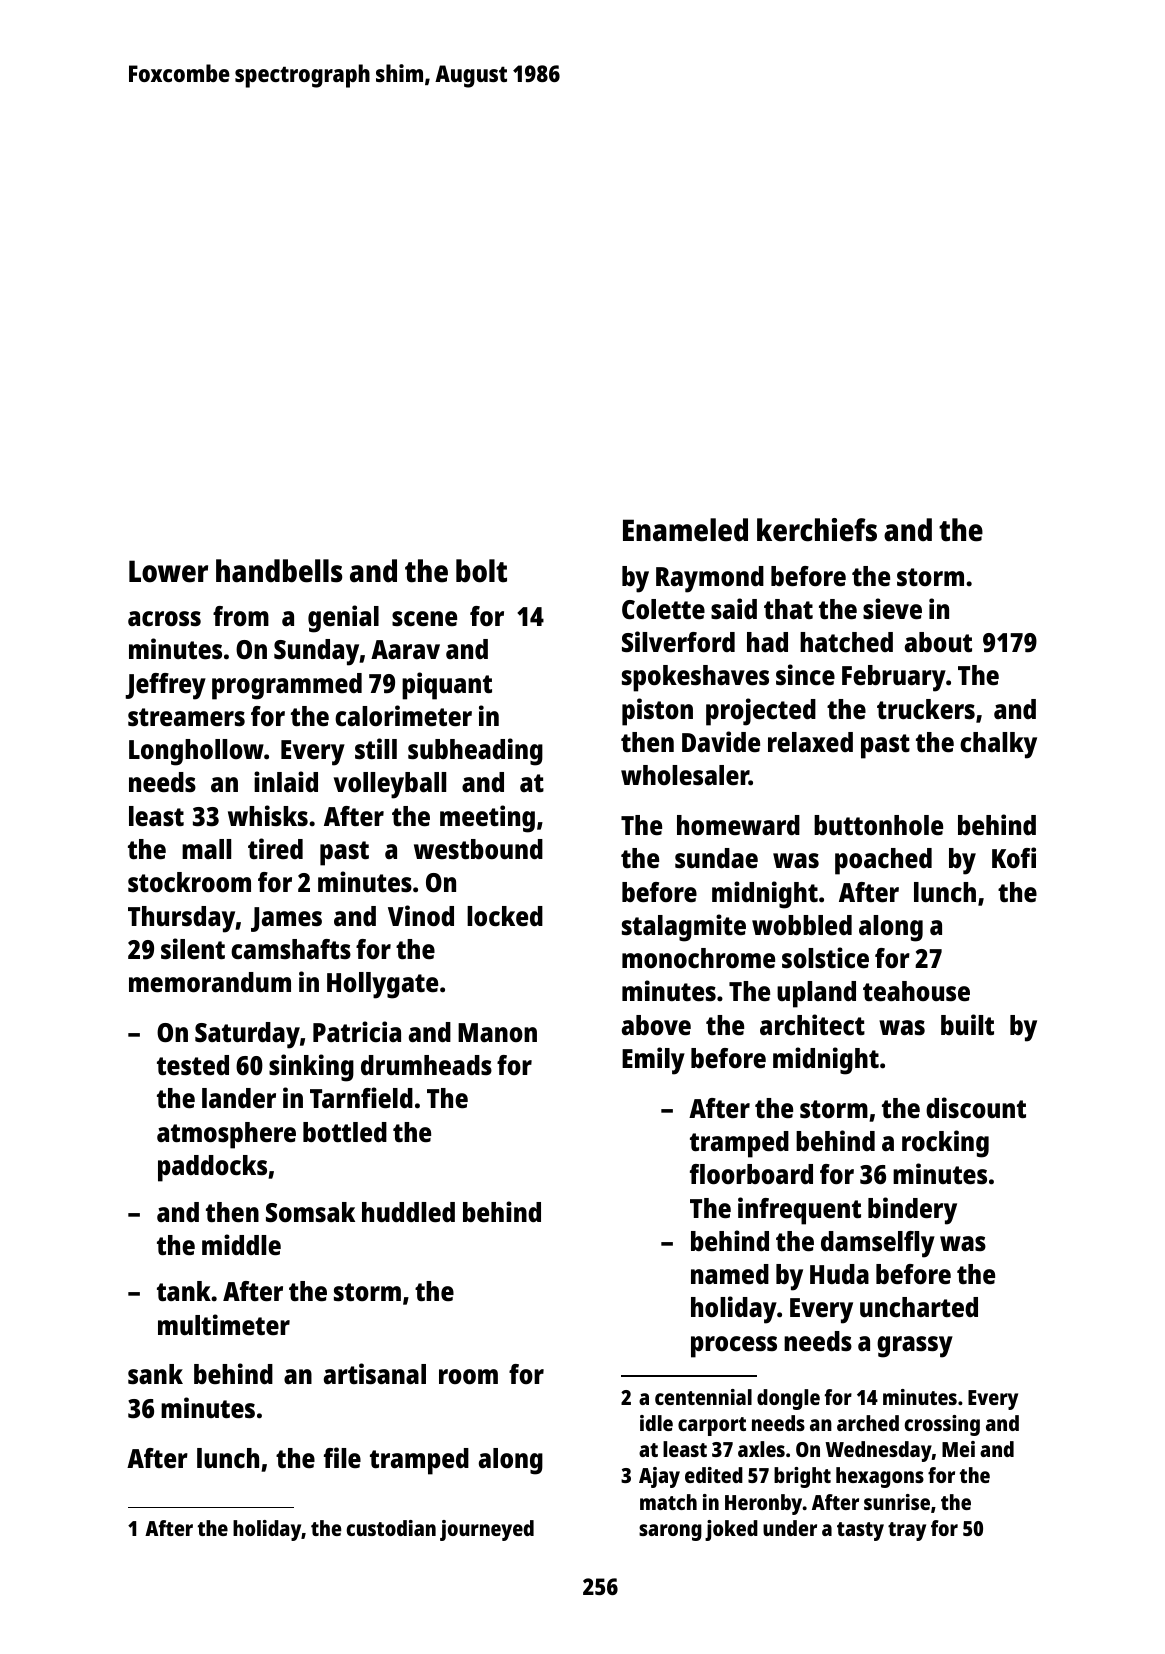 The height and width of the image is (1654, 1165). Describe the element at coordinates (919, 1307) in the image. I see `uncharted` at that location.
